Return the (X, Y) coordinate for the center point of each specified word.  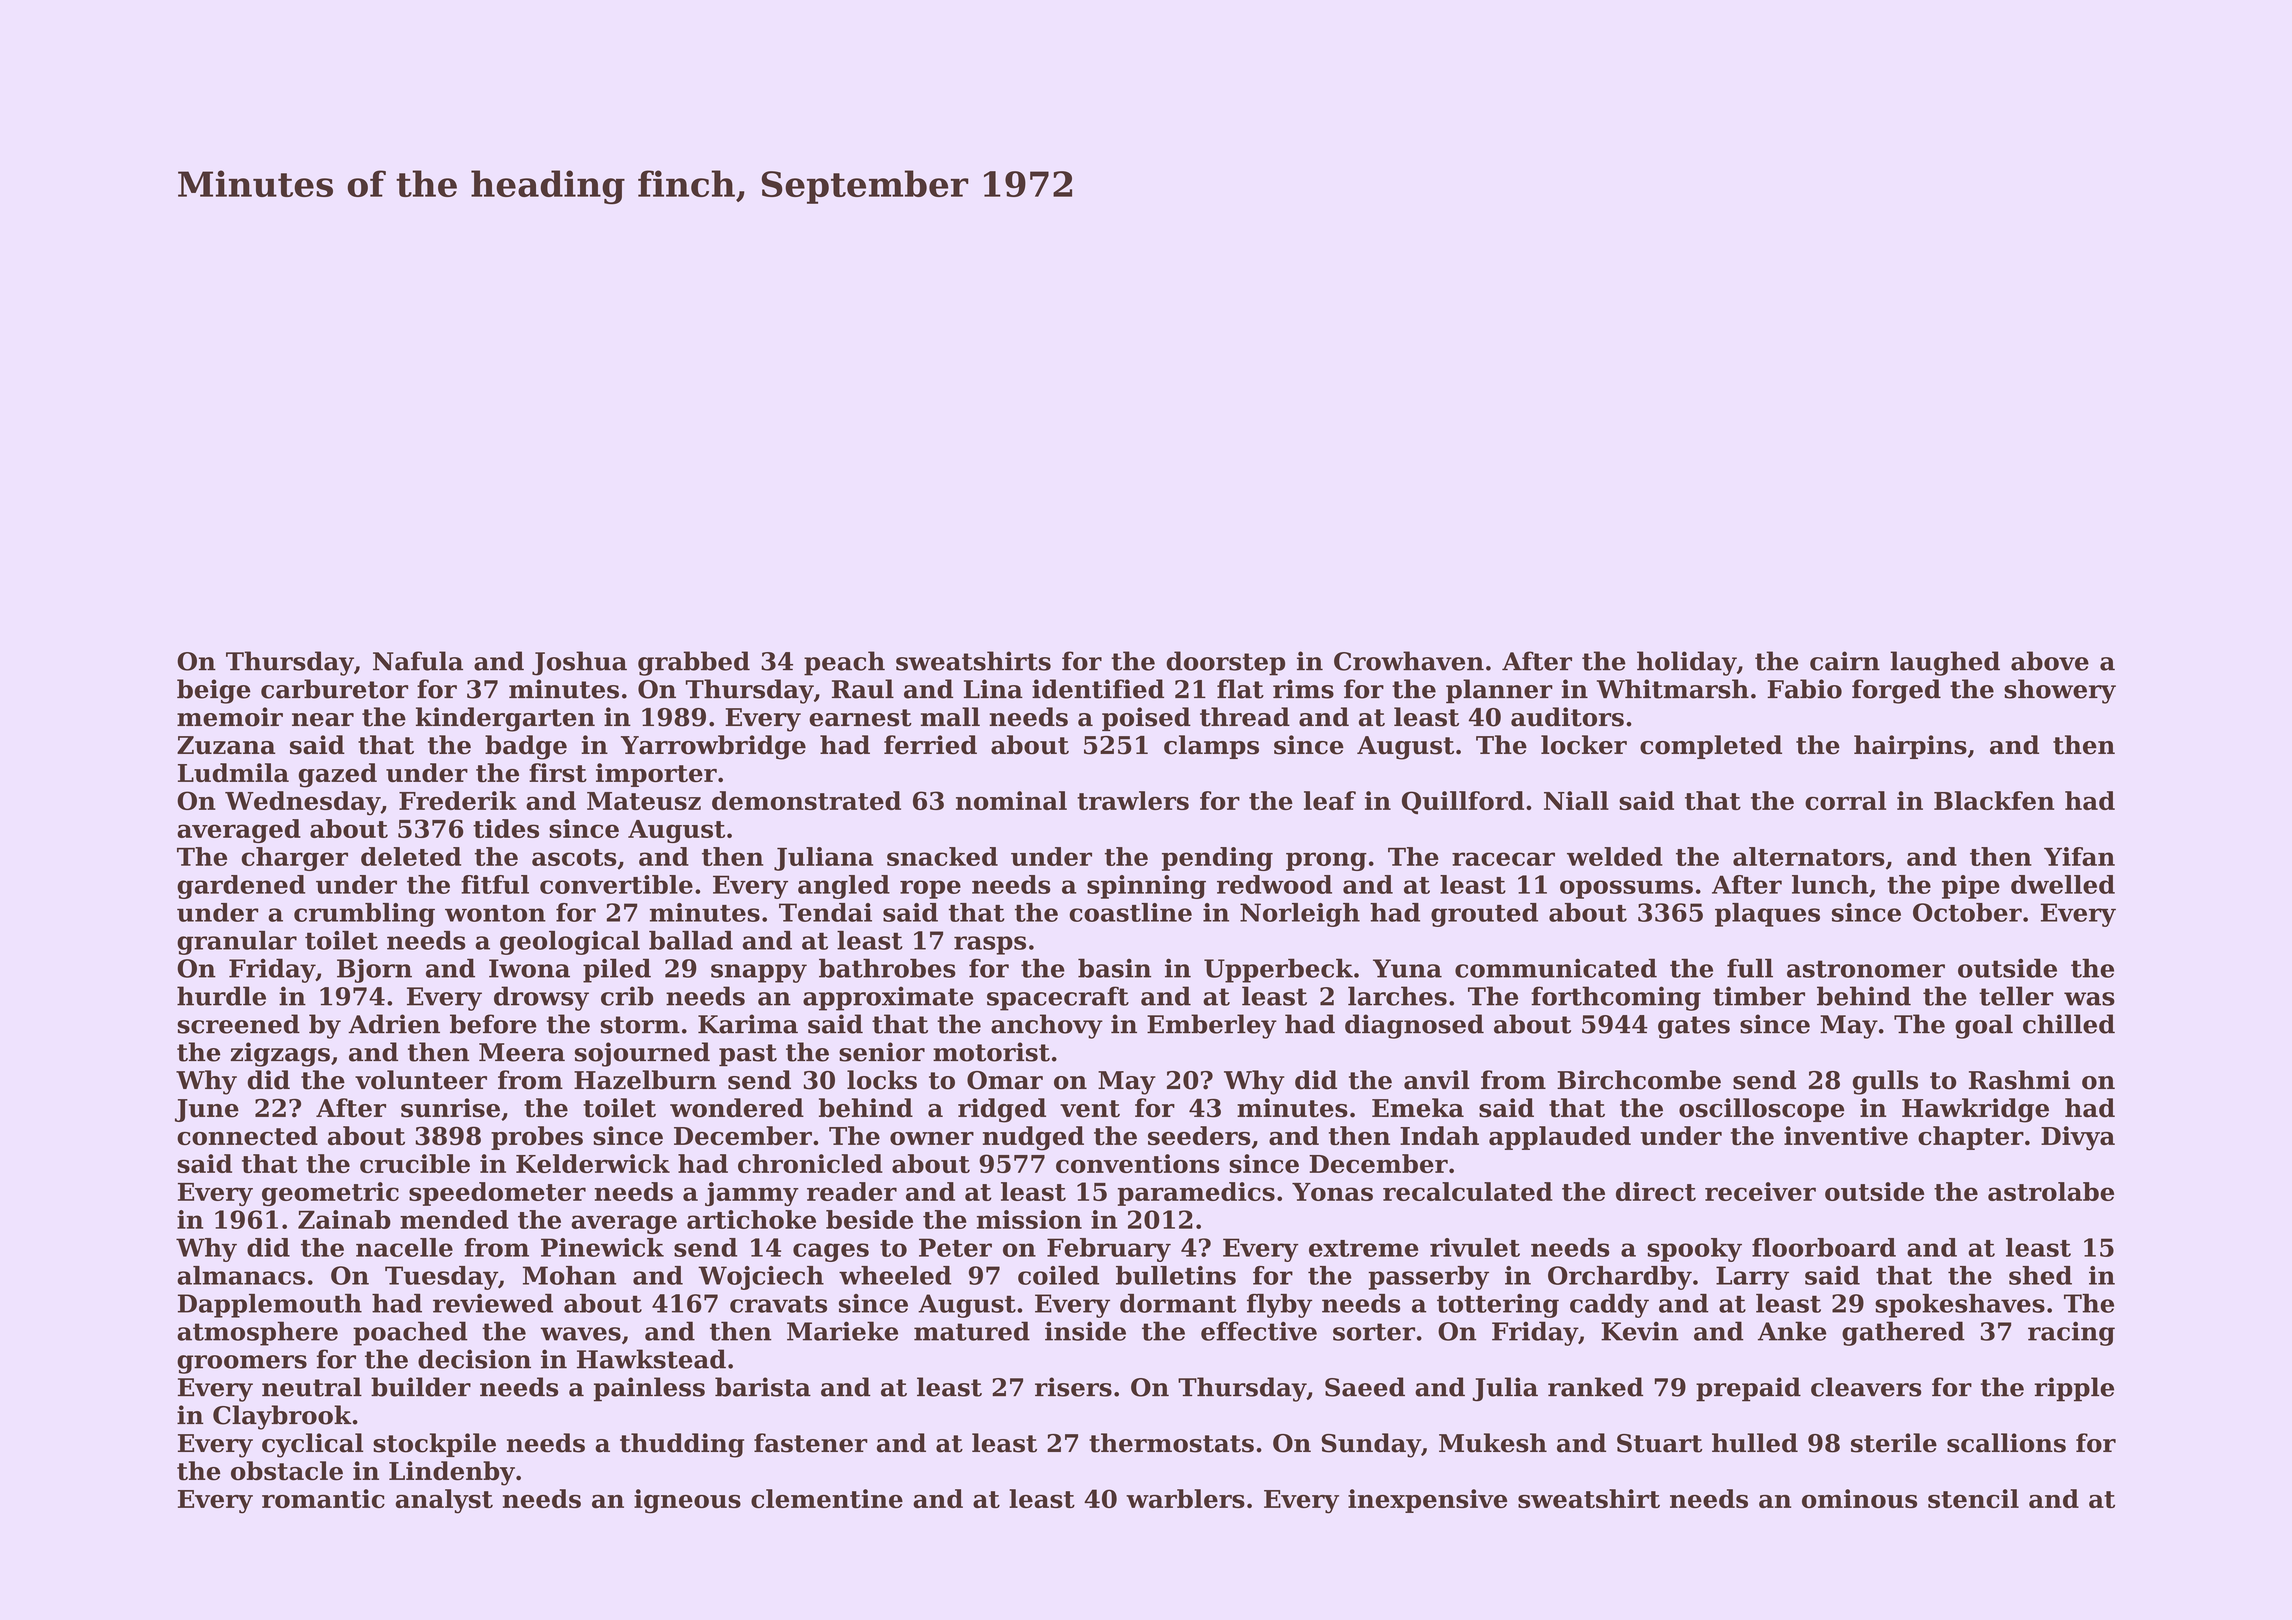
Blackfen (1994, 800)
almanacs (241, 1275)
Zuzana (226, 745)
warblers (1185, 1498)
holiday (1687, 663)
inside (1085, 1331)
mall (950, 717)
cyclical (312, 1445)
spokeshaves (1960, 1306)
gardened (241, 887)
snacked (942, 856)
